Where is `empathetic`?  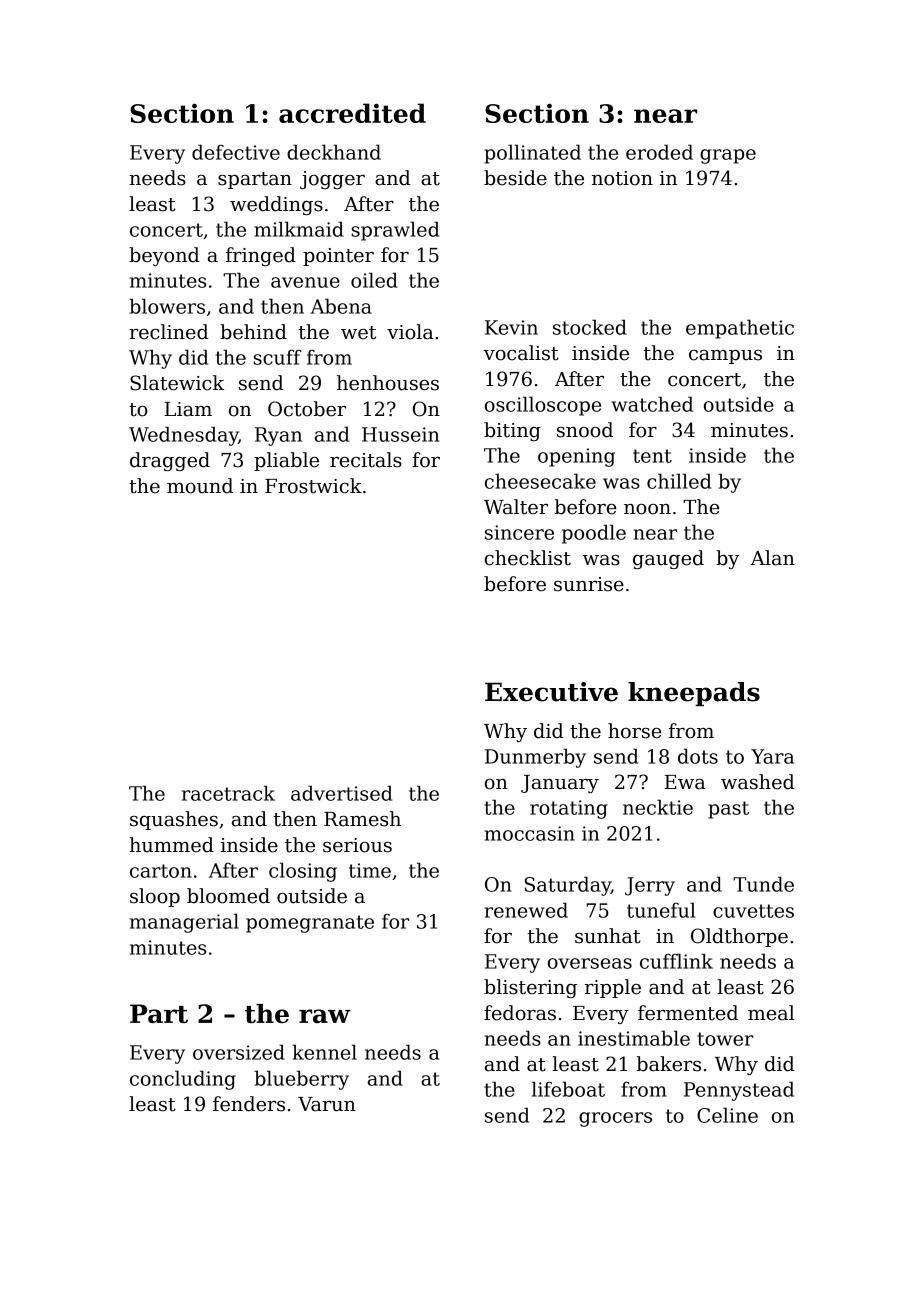
empathetic is located at coordinates (740, 329).
